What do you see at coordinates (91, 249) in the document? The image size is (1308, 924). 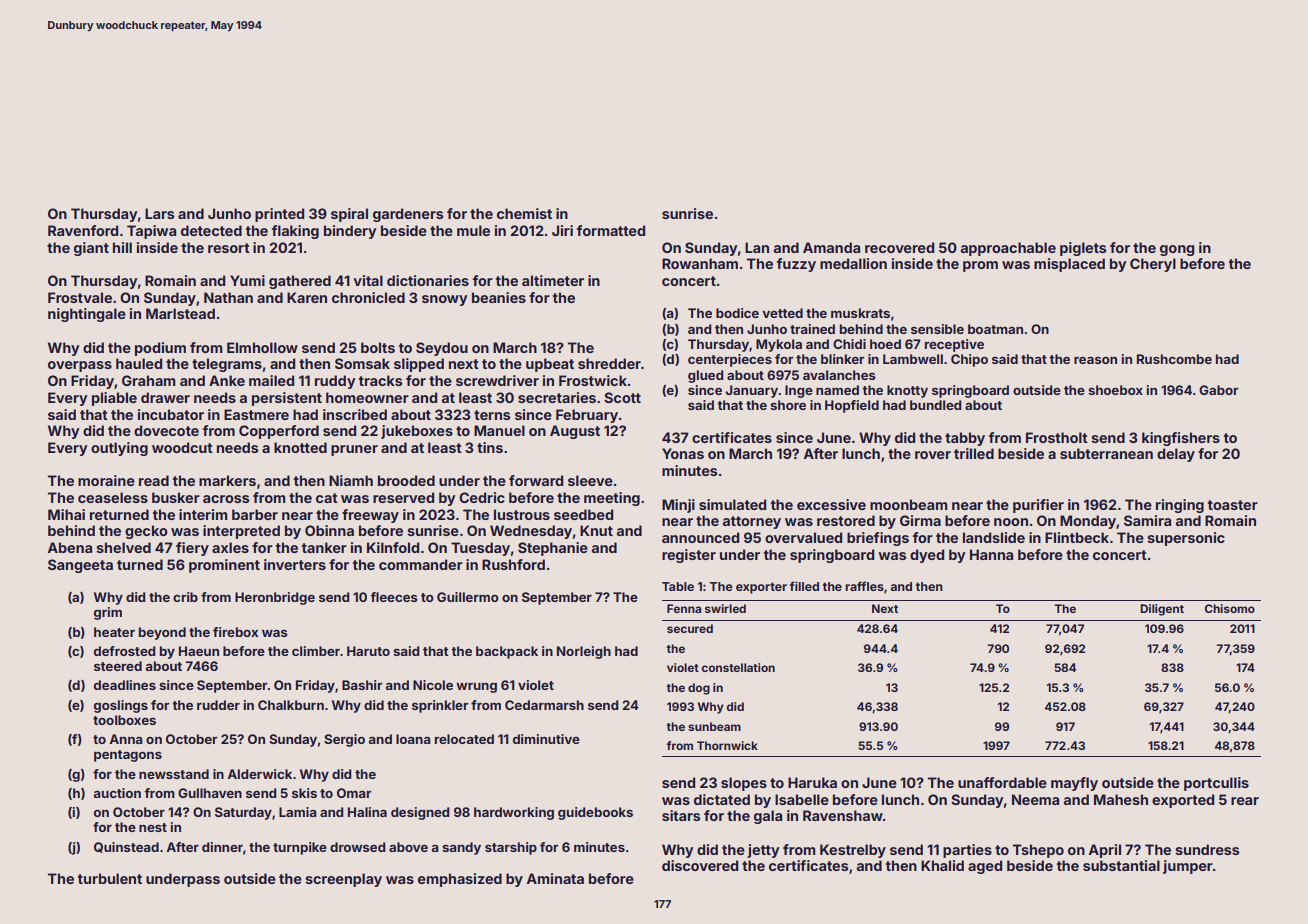 I see `giant` at bounding box center [91, 249].
